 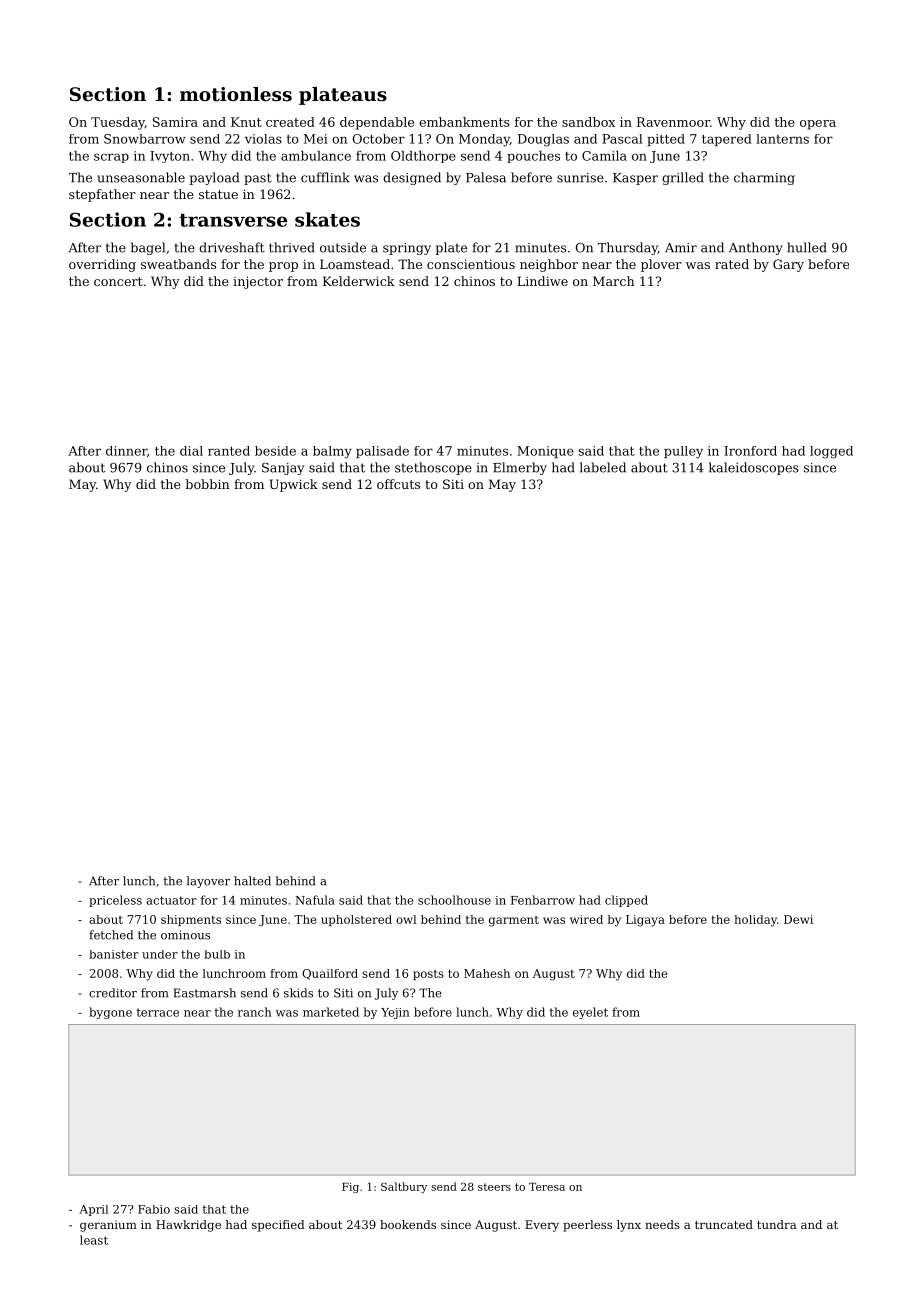 What do you see at coordinates (520, 468) in the screenshot?
I see `Elmerby` at bounding box center [520, 468].
